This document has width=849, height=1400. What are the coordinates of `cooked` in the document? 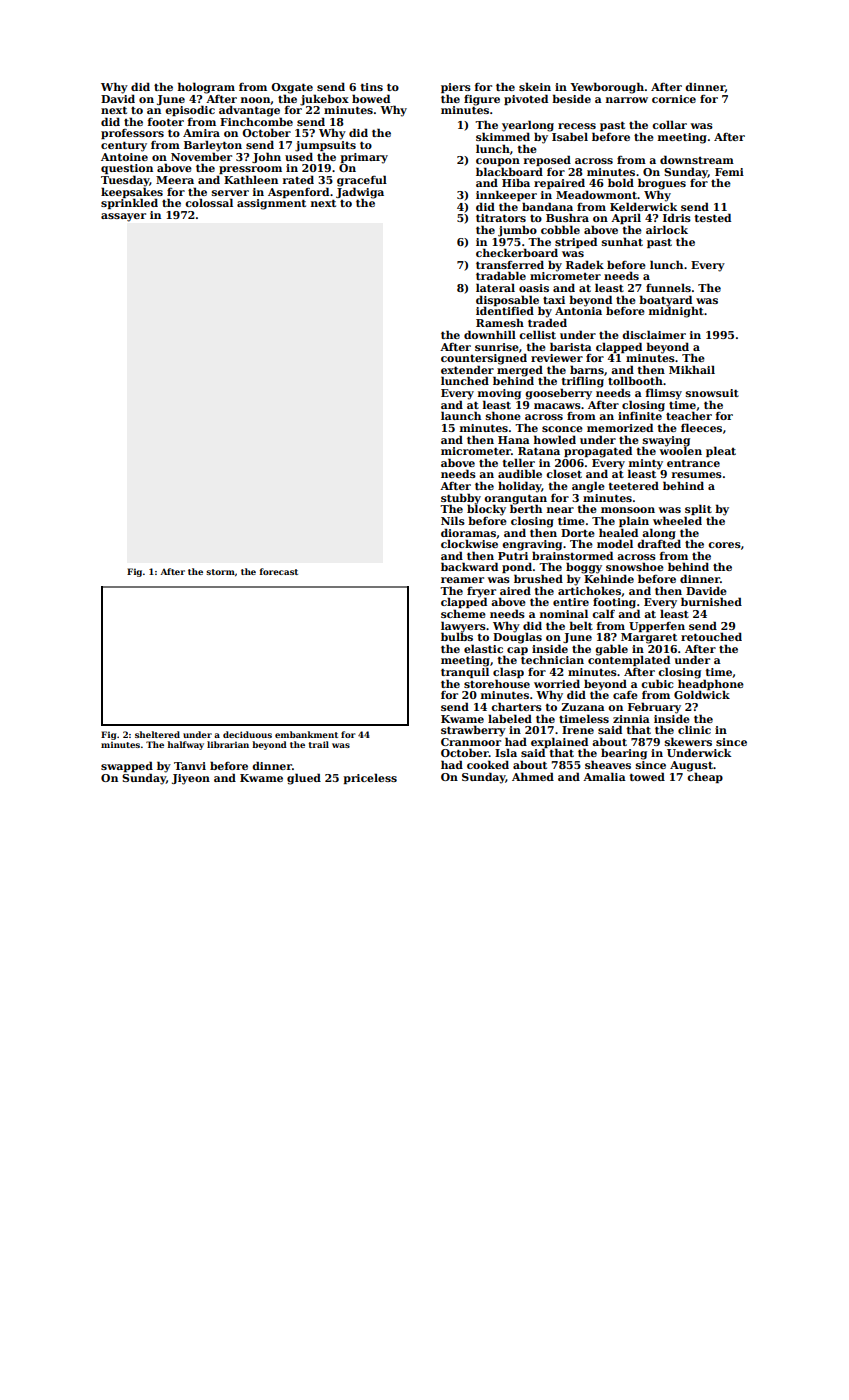 It's located at (488, 764).
